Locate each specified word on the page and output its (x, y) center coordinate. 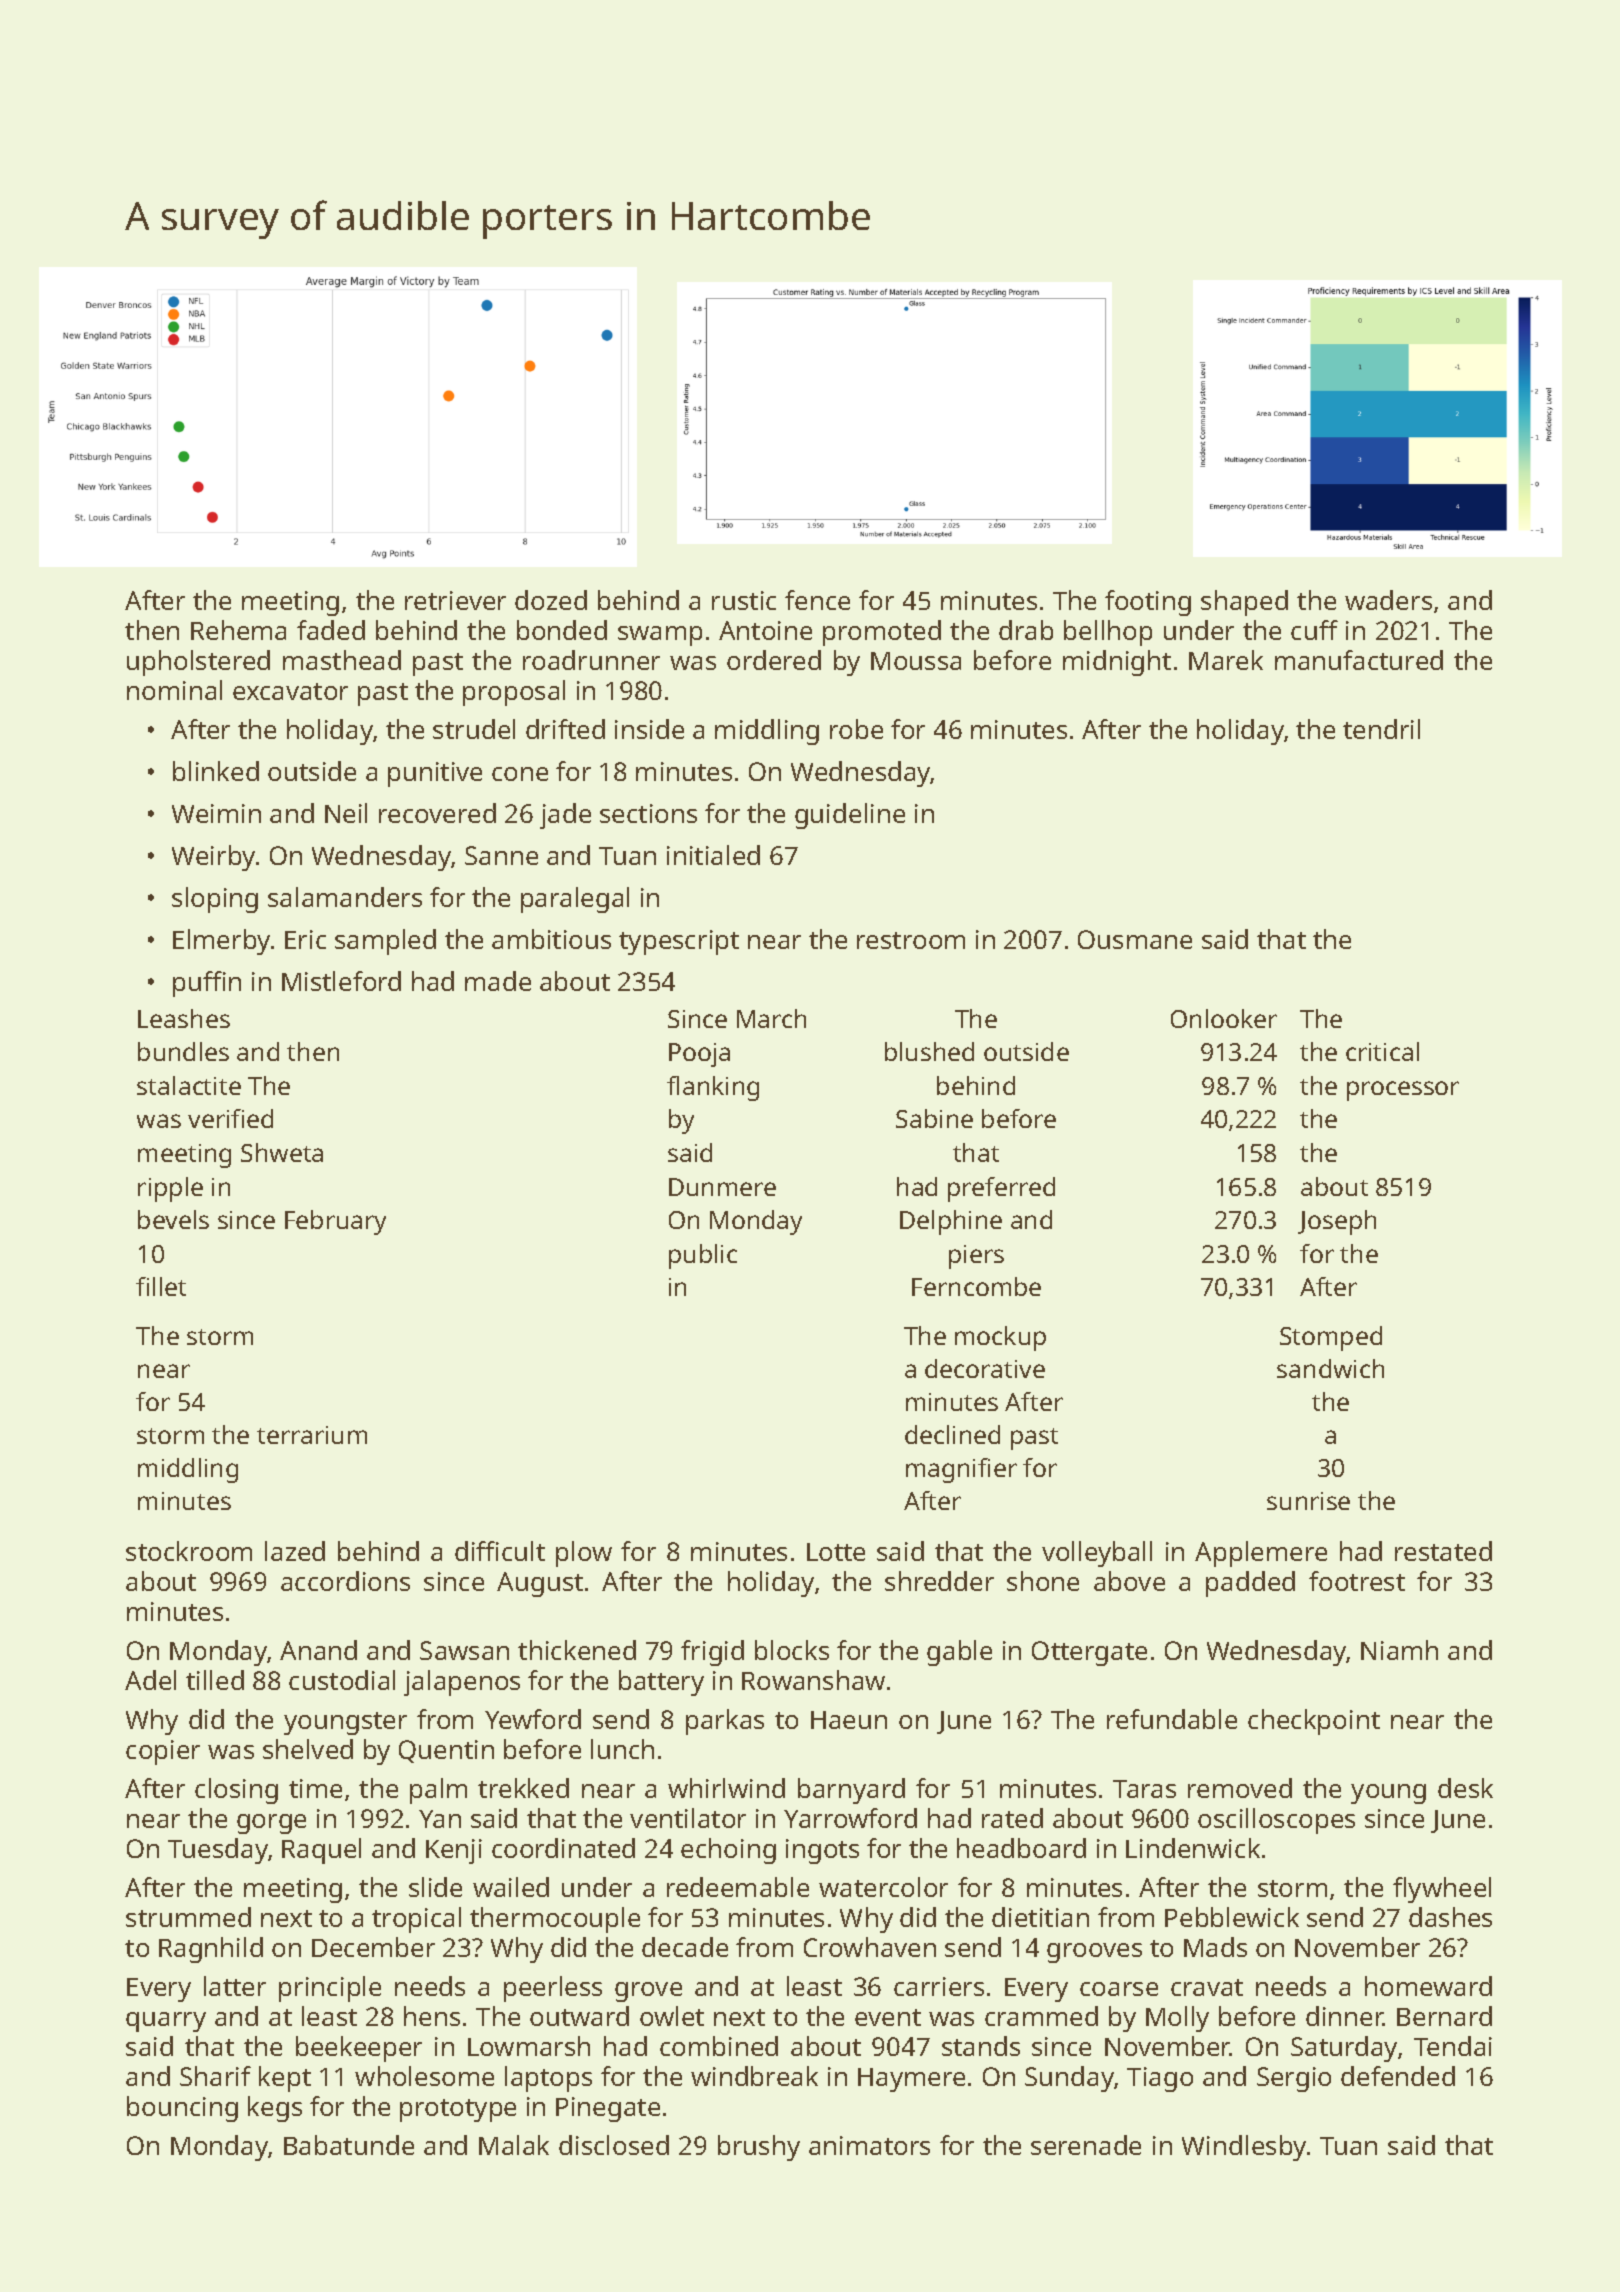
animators (869, 2145)
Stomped (1331, 1338)
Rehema (238, 630)
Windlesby (1244, 2148)
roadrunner (591, 660)
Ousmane (1135, 939)
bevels (173, 1219)
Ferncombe (976, 1286)
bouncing (182, 2109)
